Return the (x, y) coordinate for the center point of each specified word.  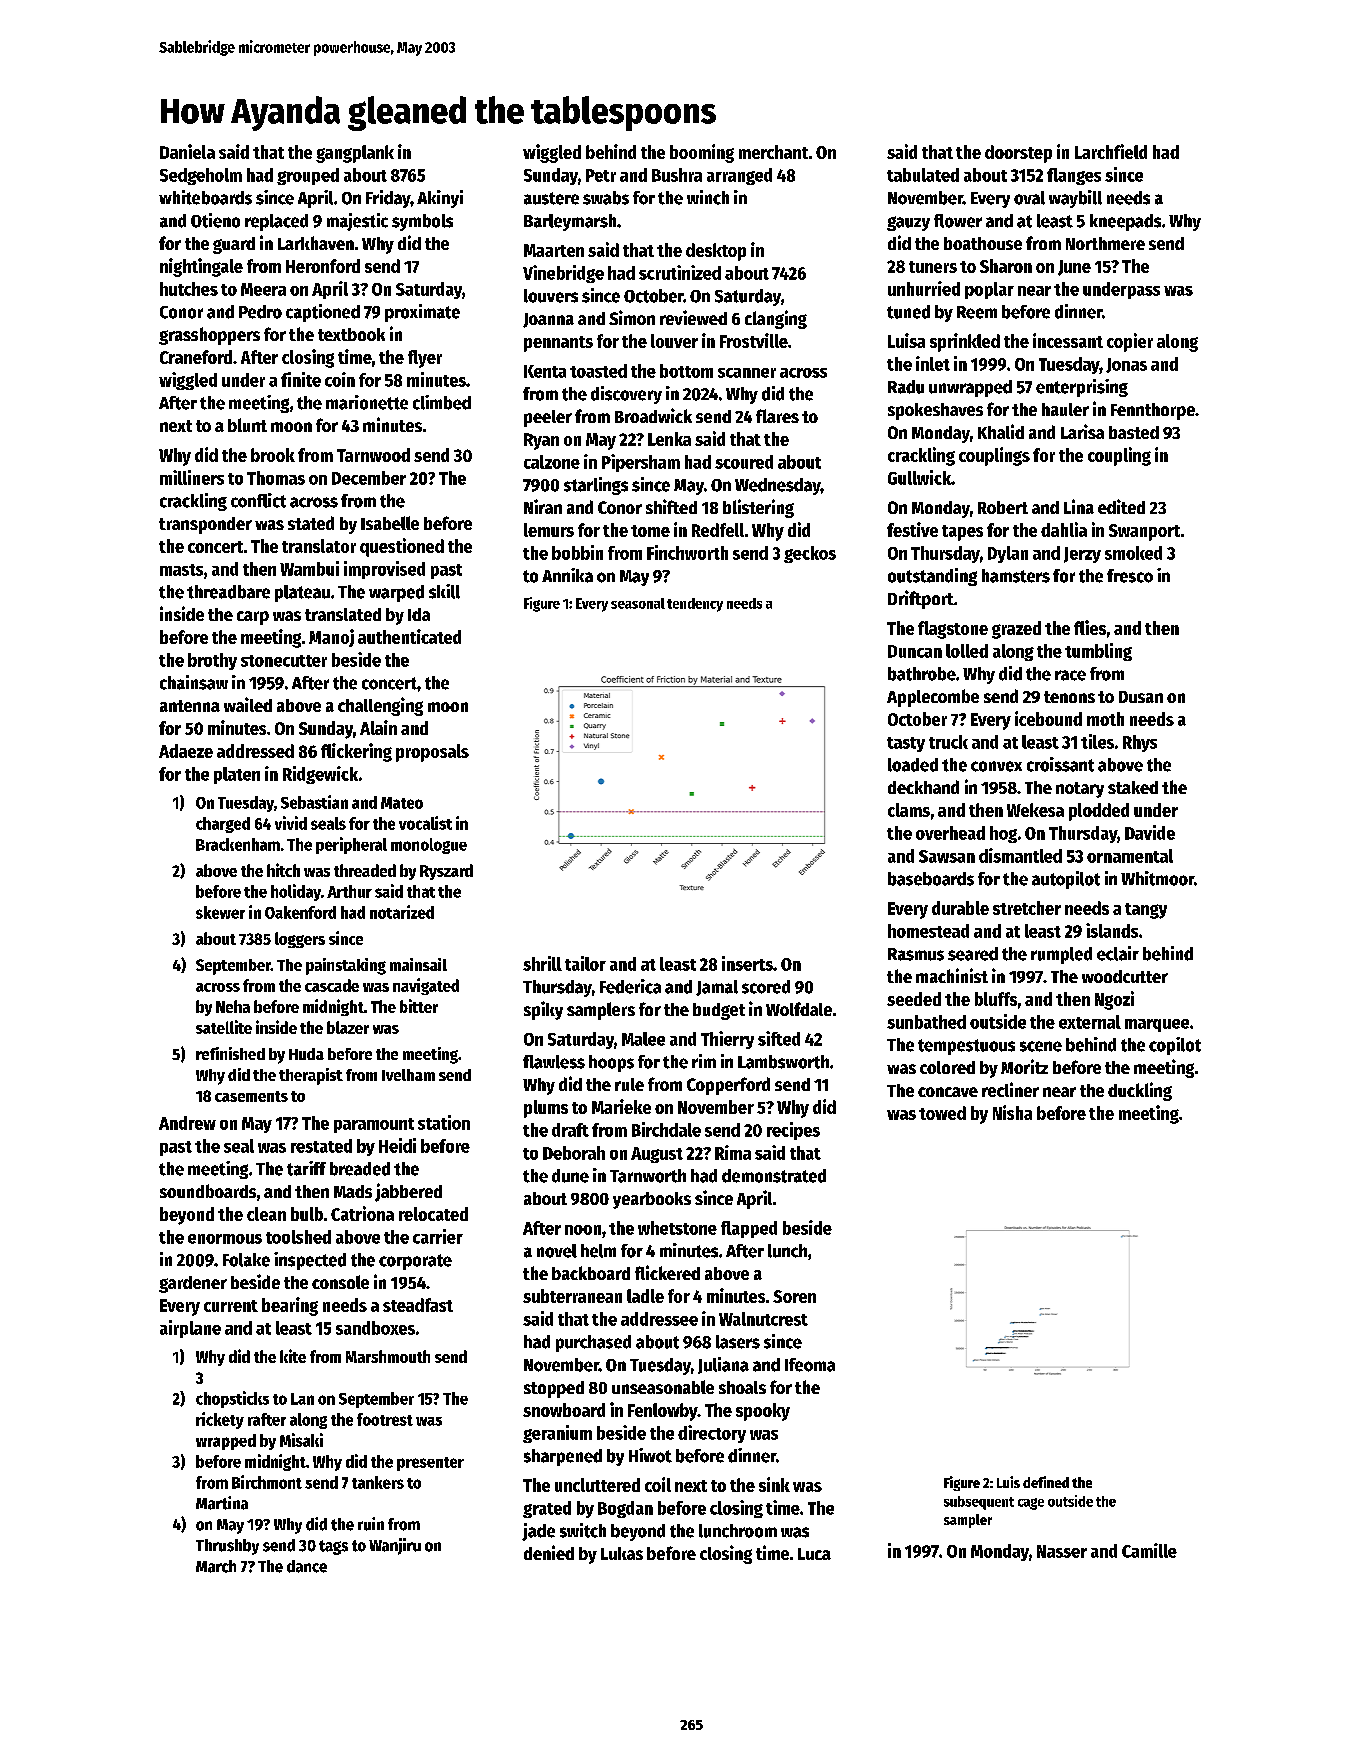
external (1090, 1022)
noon (583, 1230)
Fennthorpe (1153, 411)
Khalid (1001, 431)
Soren (794, 1296)
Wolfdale (799, 1009)
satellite (224, 1027)
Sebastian (314, 802)
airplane (190, 1329)
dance (307, 1566)
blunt (247, 425)
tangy (1146, 911)
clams (909, 810)
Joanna (548, 320)
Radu (906, 387)
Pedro (260, 312)
